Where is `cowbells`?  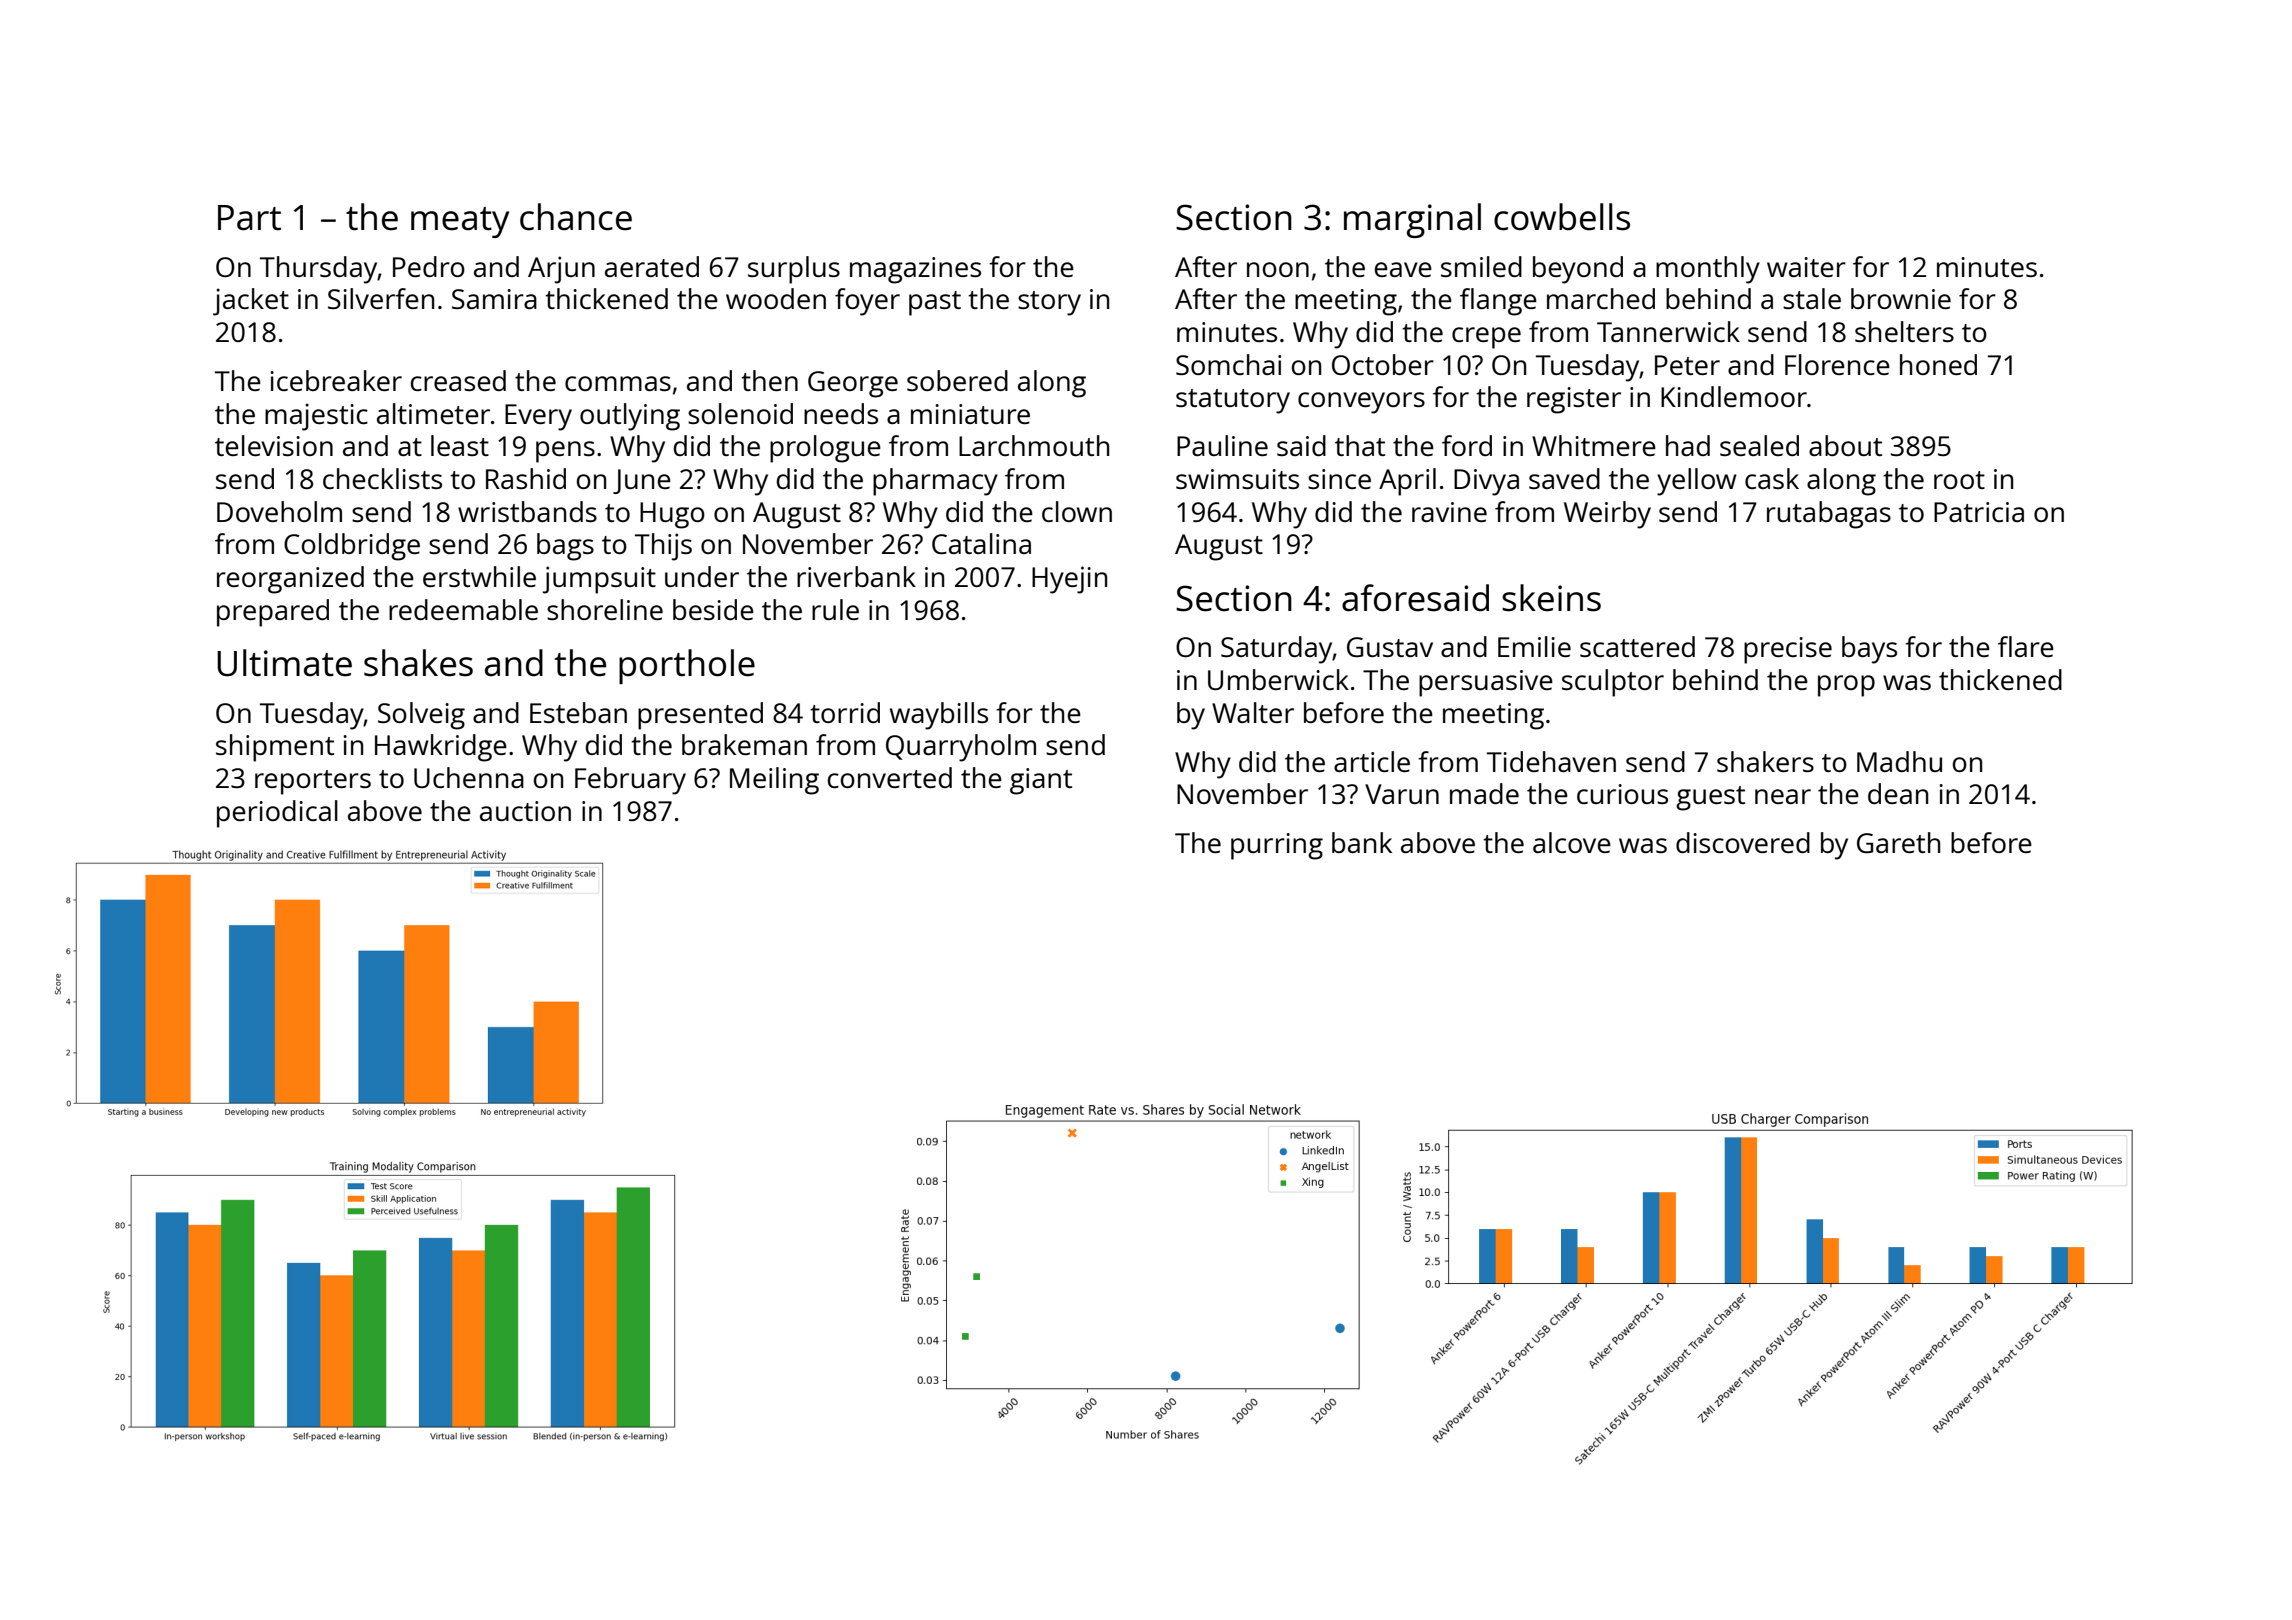 cowbells is located at coordinates (1562, 217).
